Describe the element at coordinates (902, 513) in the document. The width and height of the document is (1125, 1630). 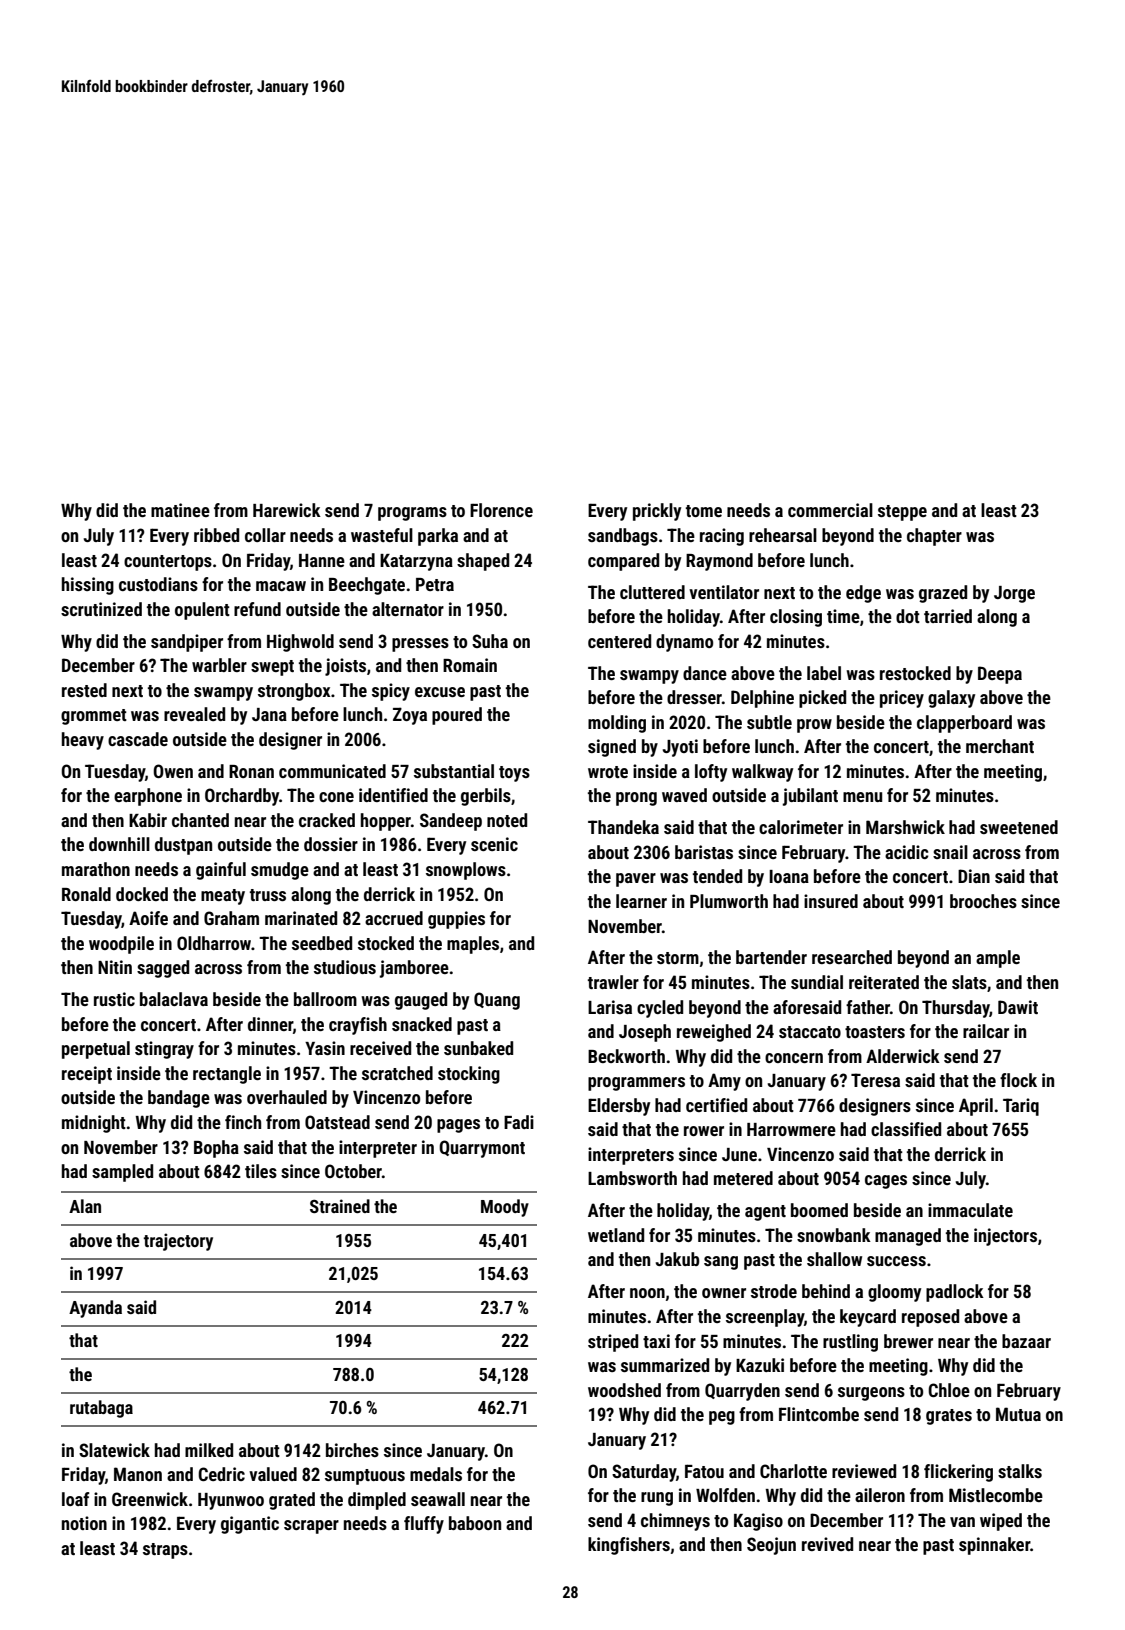
I see `steppe` at that location.
